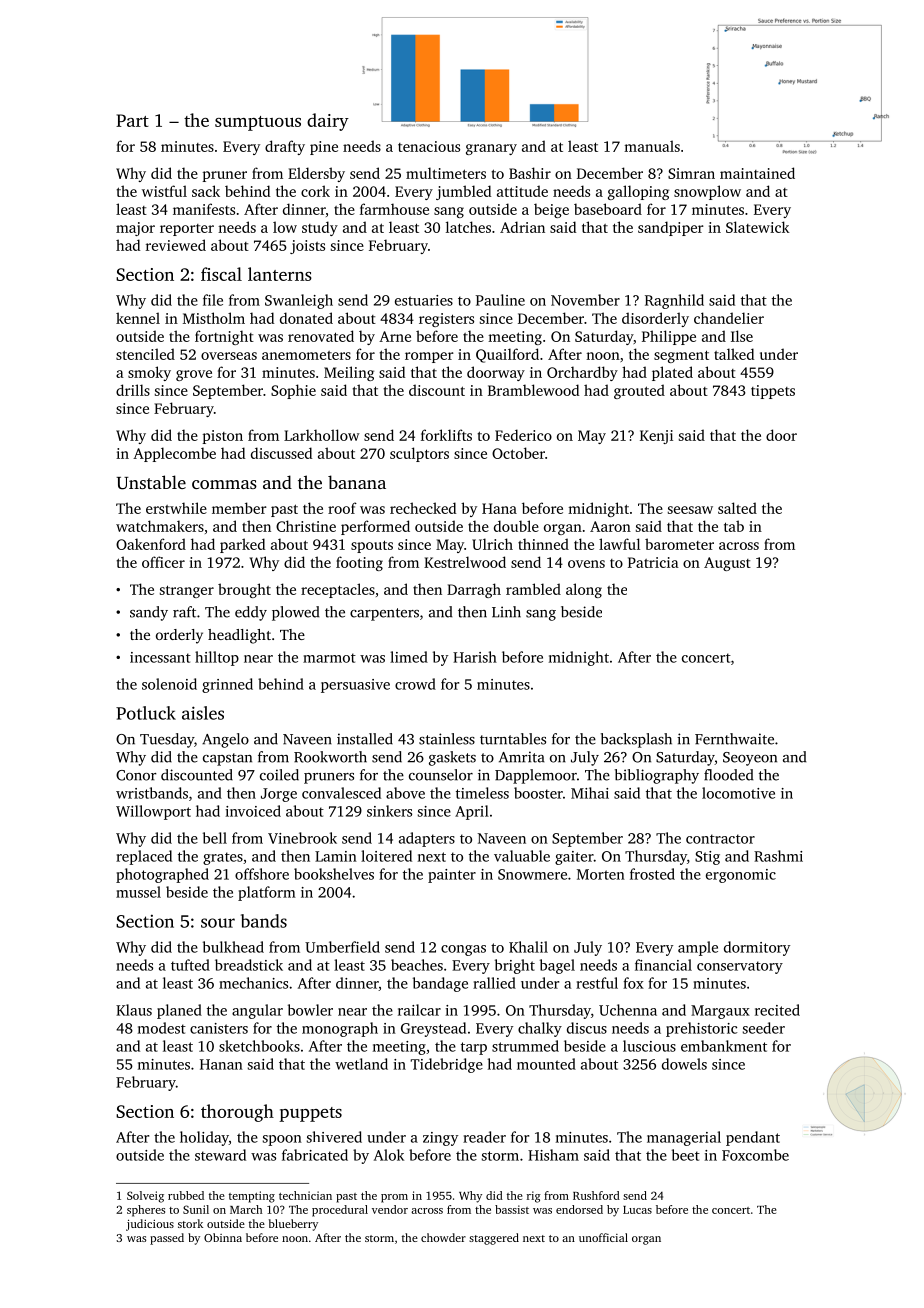  I want to click on Applecombe, so click(174, 454).
